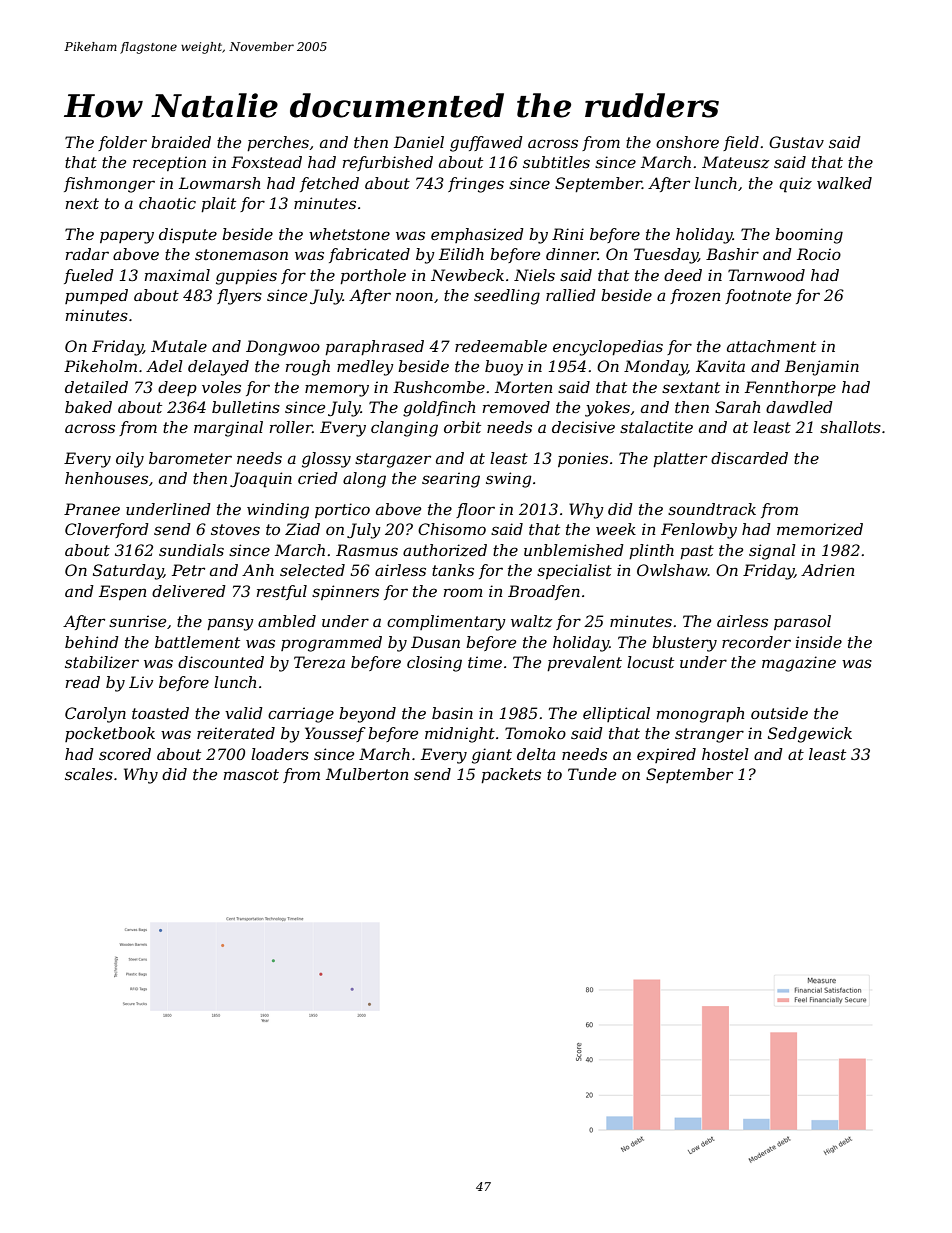  Describe the element at coordinates (109, 185) in the page. I see `fishmonger` at that location.
